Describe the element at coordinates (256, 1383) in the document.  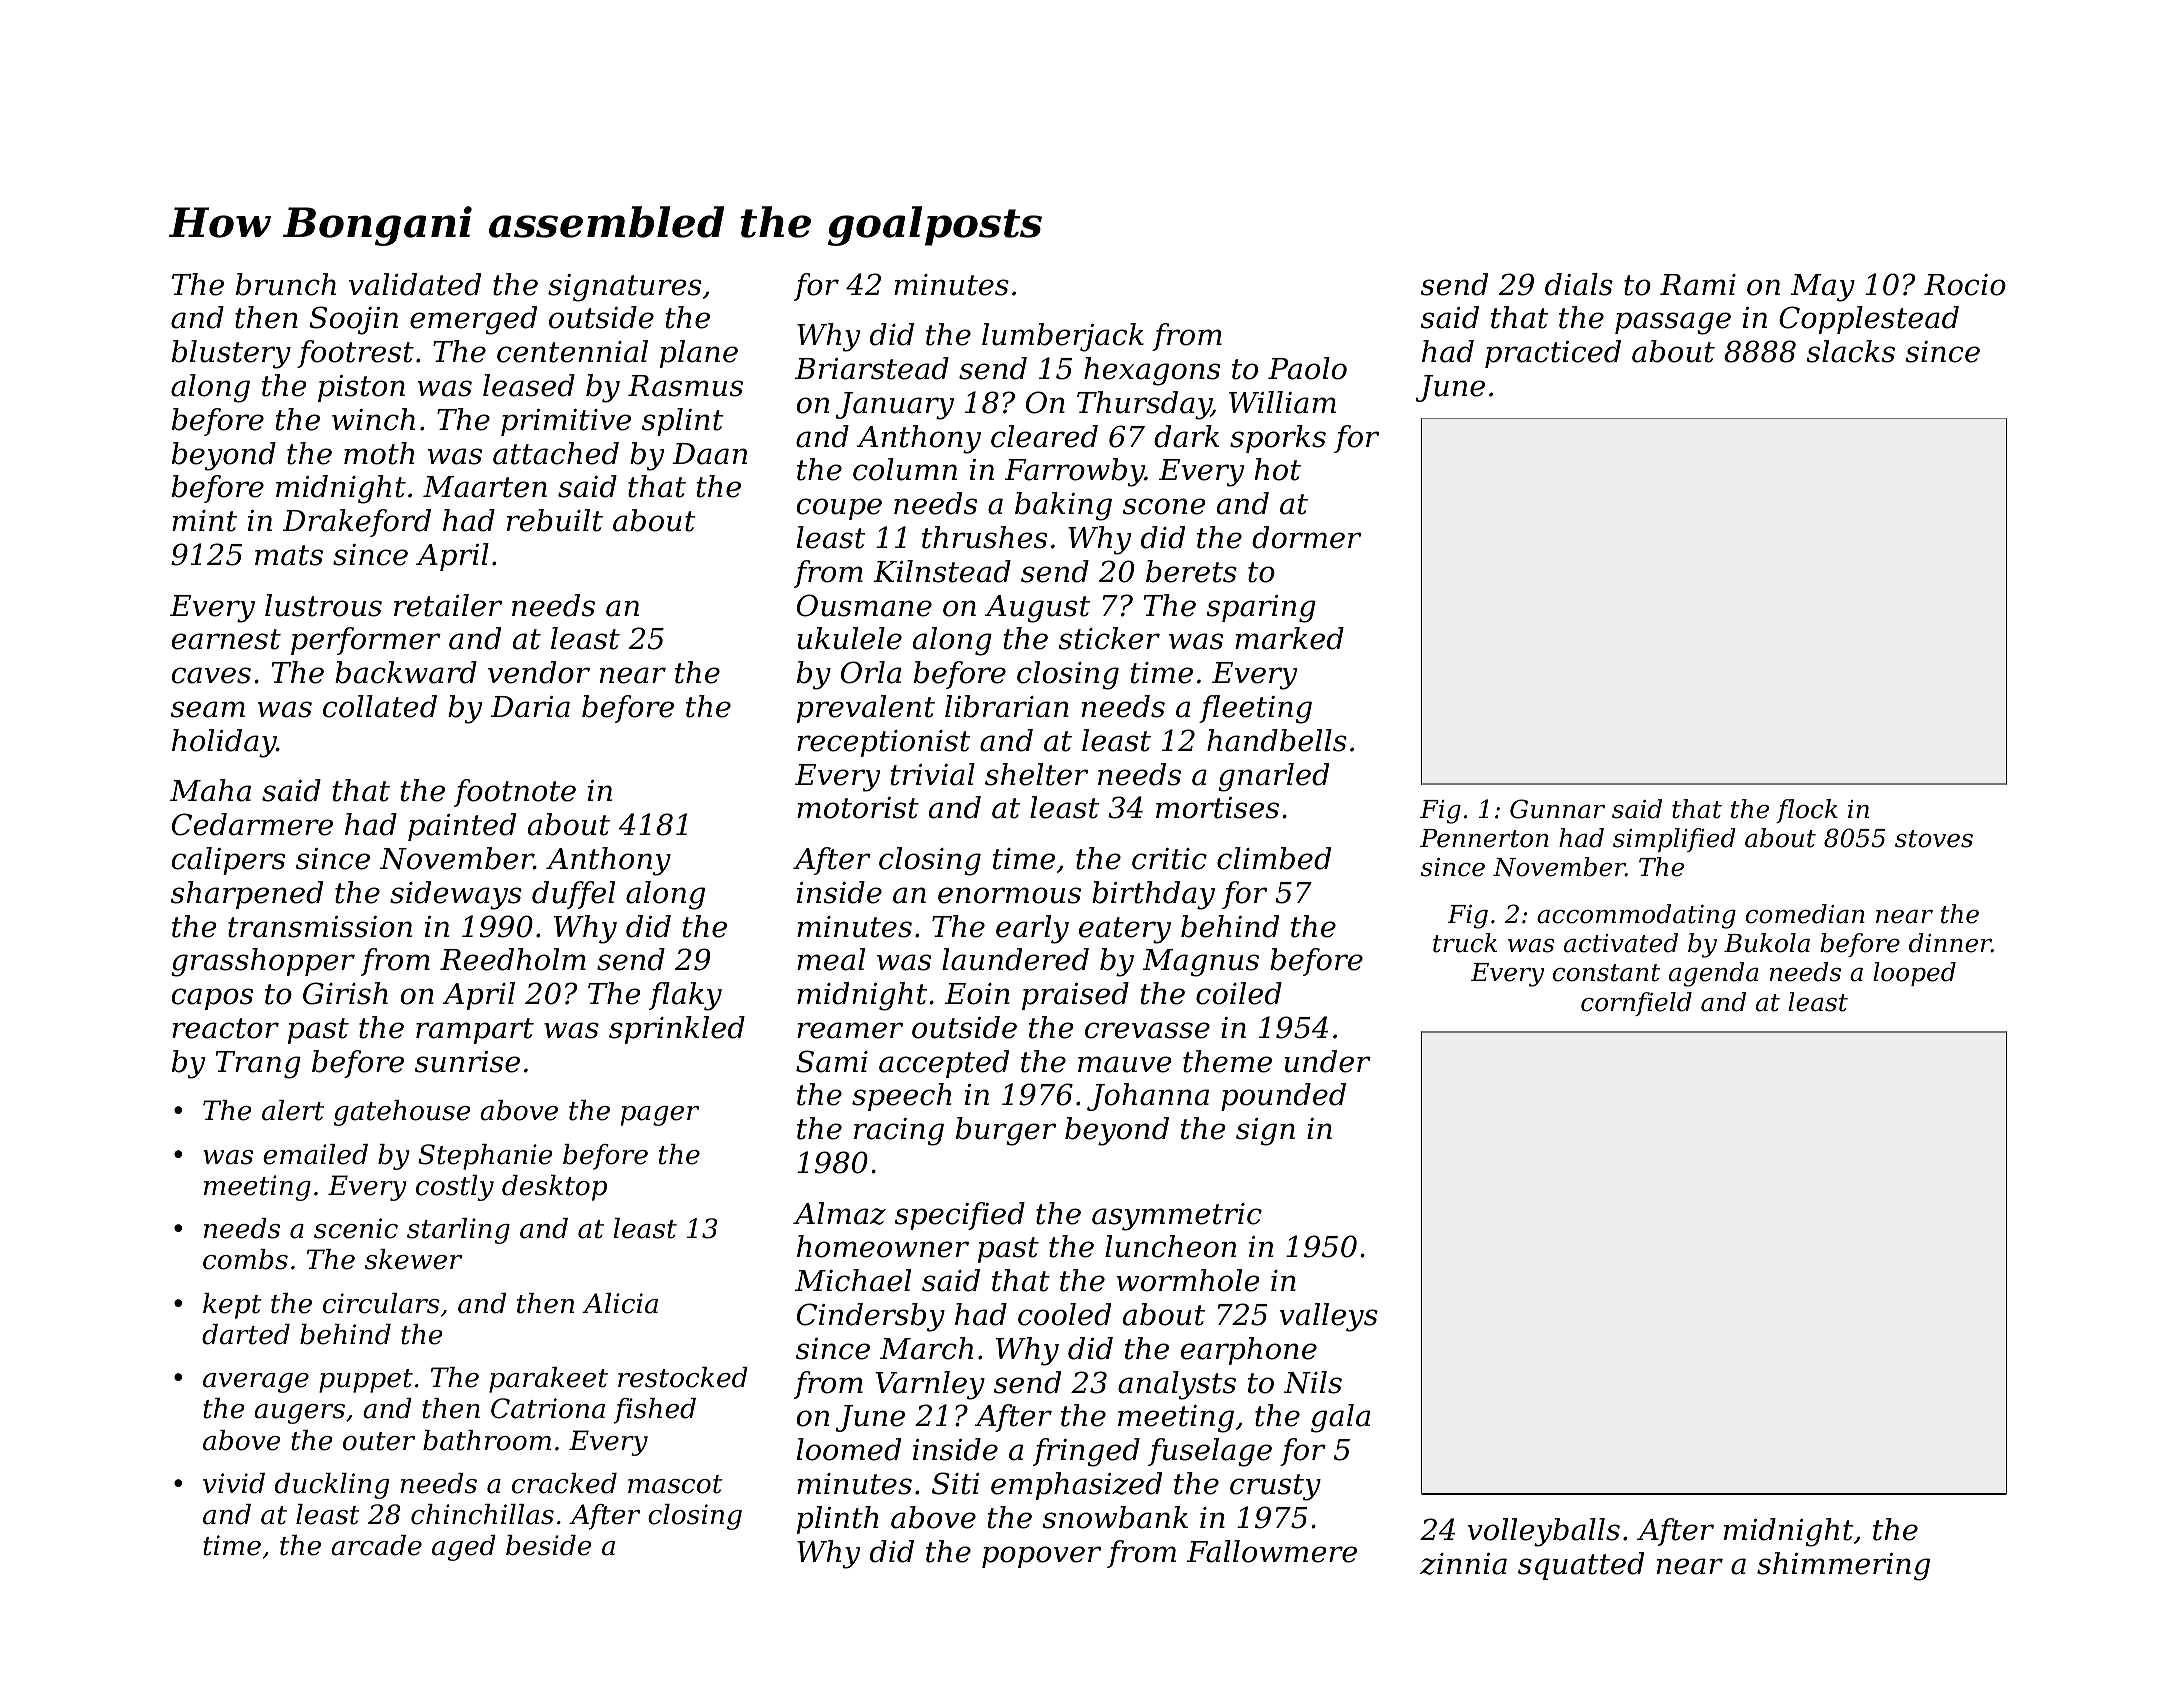
I see `average` at that location.
